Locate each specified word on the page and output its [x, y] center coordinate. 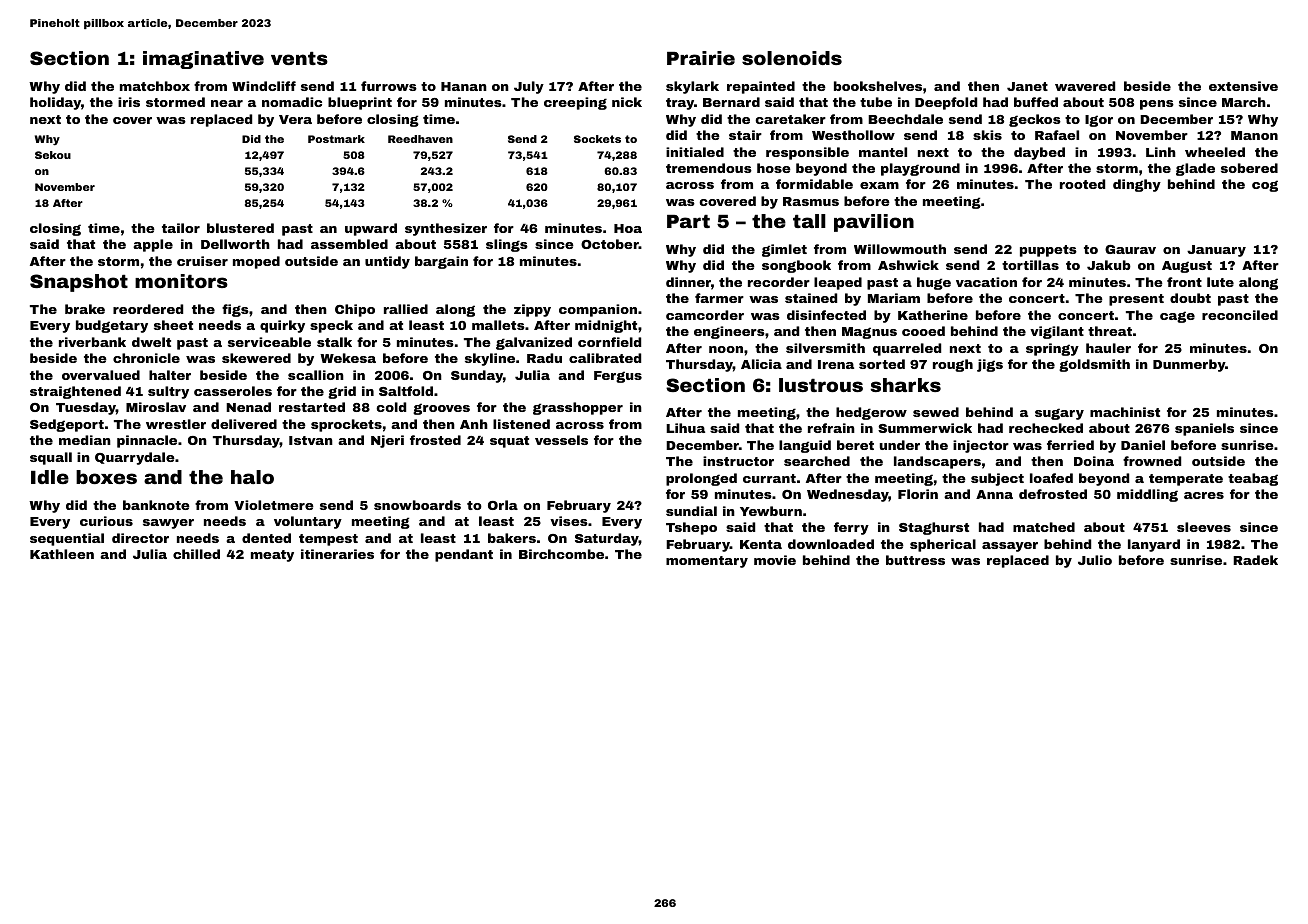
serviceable [269, 342]
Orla [503, 505]
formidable [814, 184]
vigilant [1057, 332]
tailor [181, 228]
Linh [1161, 152]
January [1216, 251]
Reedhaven [420, 139]
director [140, 538]
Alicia [761, 364]
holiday [55, 103]
